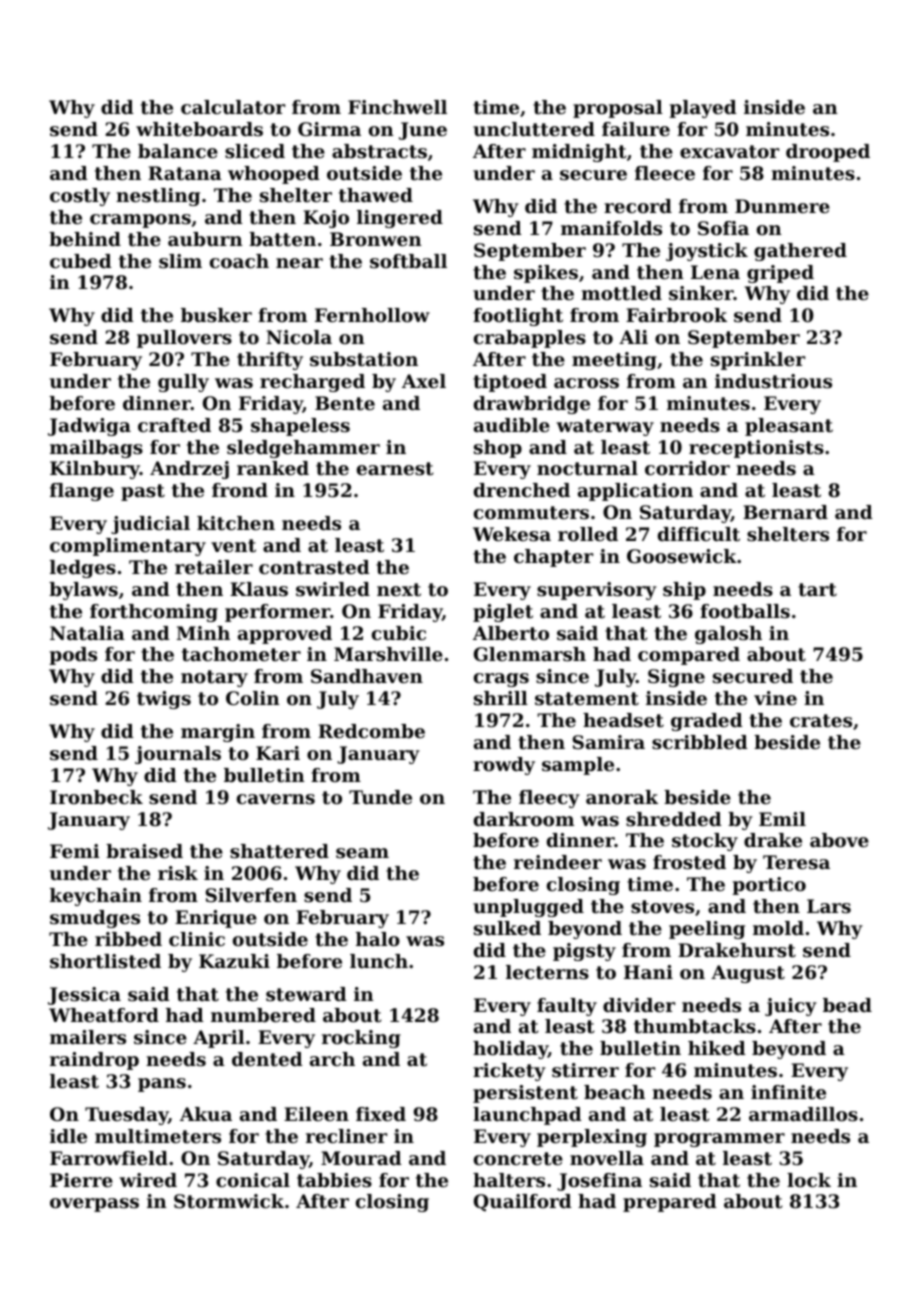  Describe the element at coordinates (334, 1180) in the screenshot. I see `tabbies` at that location.
